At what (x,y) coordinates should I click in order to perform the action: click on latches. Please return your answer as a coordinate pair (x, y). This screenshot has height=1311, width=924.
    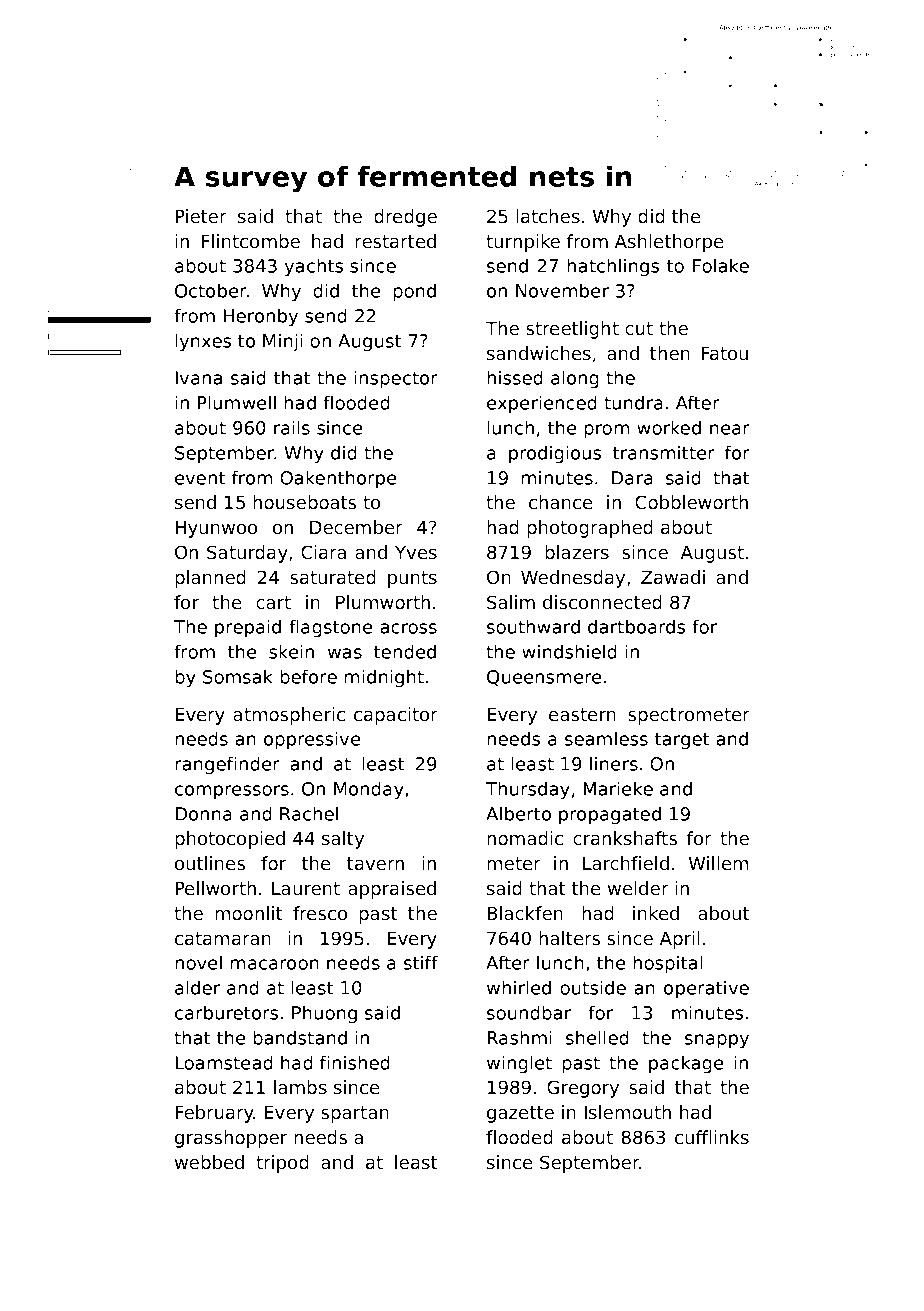
    Looking at the image, I should click on (548, 216).
